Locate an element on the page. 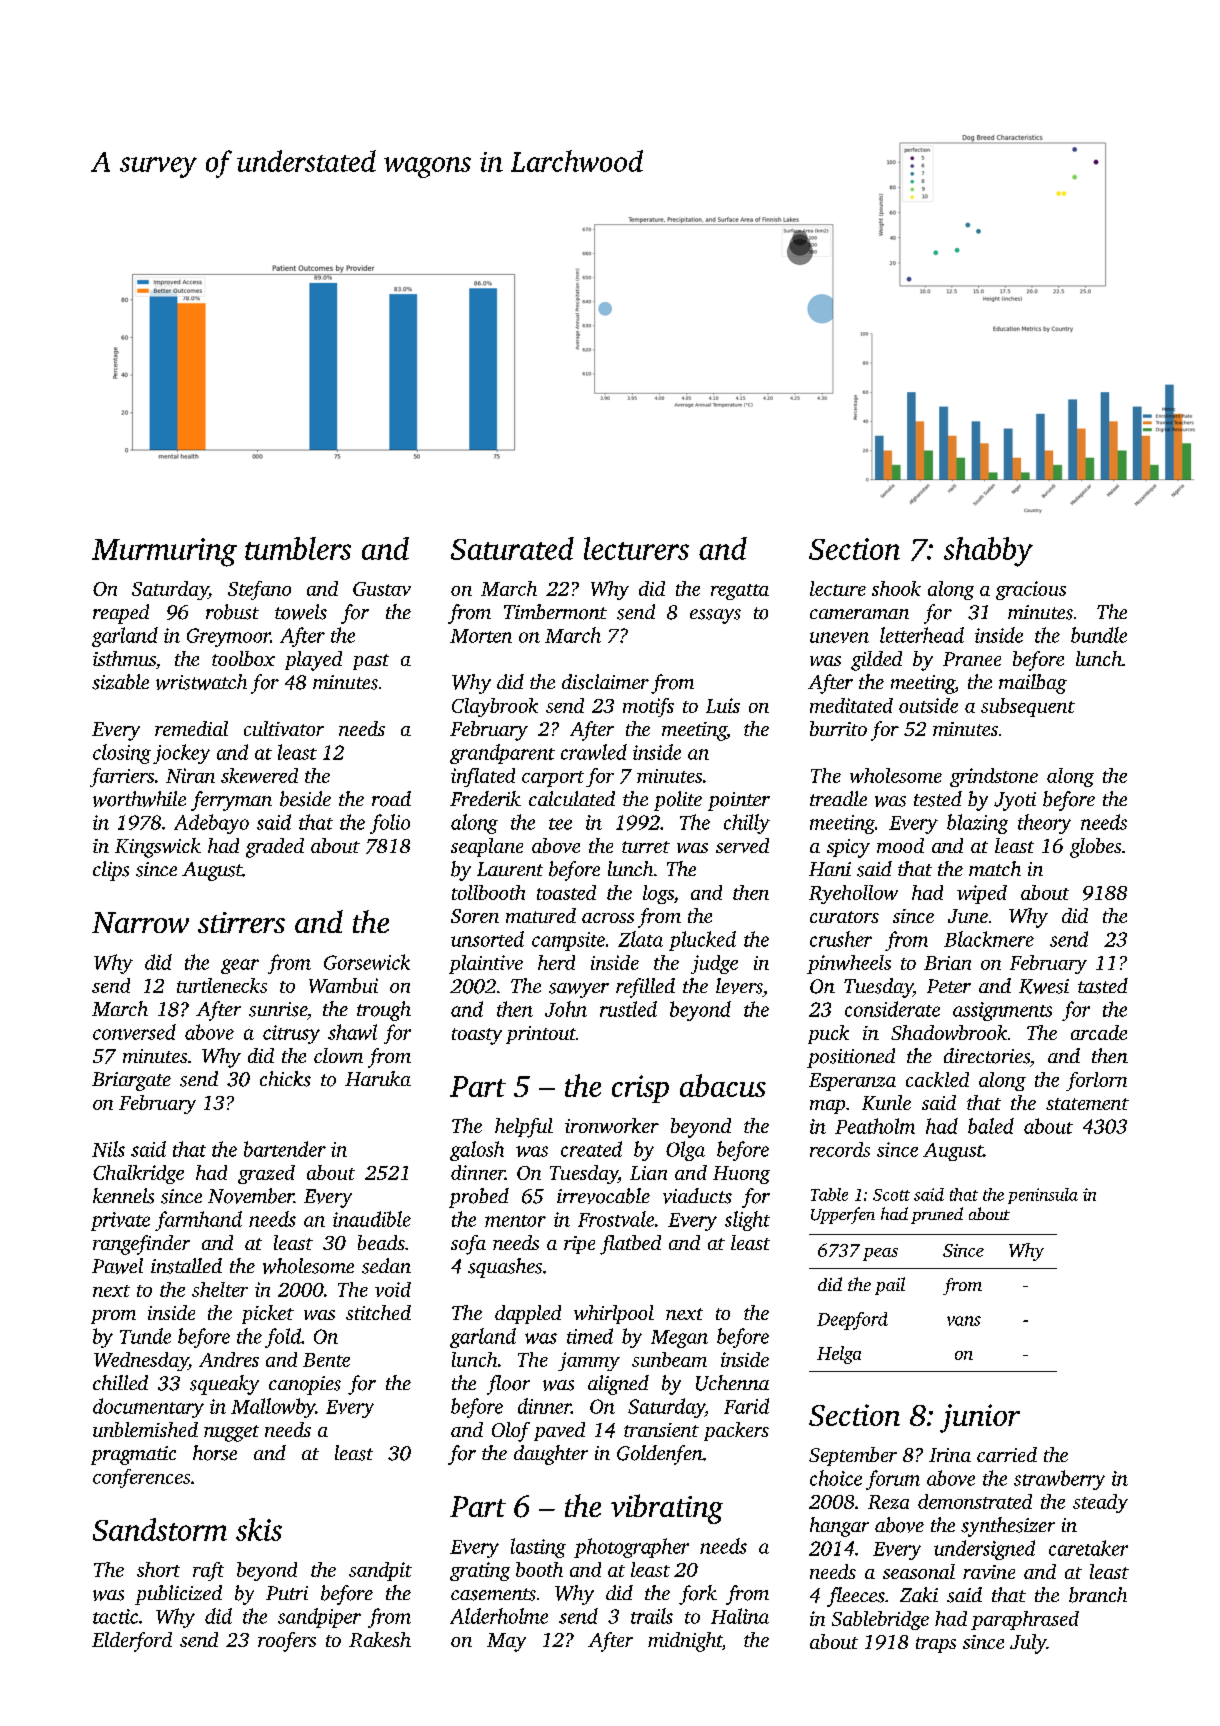 The height and width of the image is (1726, 1220). outside is located at coordinates (928, 705).
